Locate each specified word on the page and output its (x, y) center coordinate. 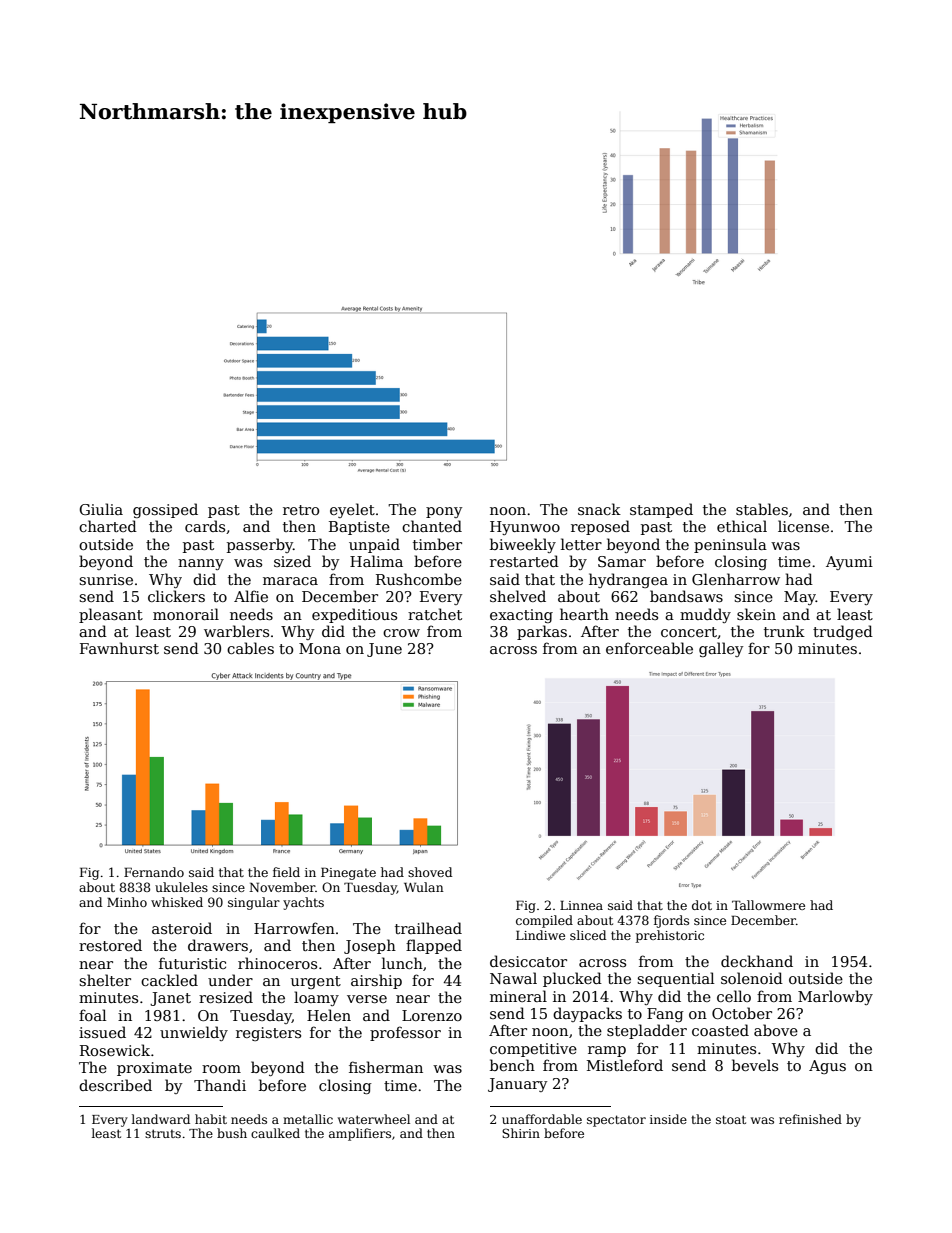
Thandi (220, 1085)
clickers (176, 596)
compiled (544, 921)
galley (721, 649)
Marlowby (835, 997)
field (286, 872)
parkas (542, 632)
